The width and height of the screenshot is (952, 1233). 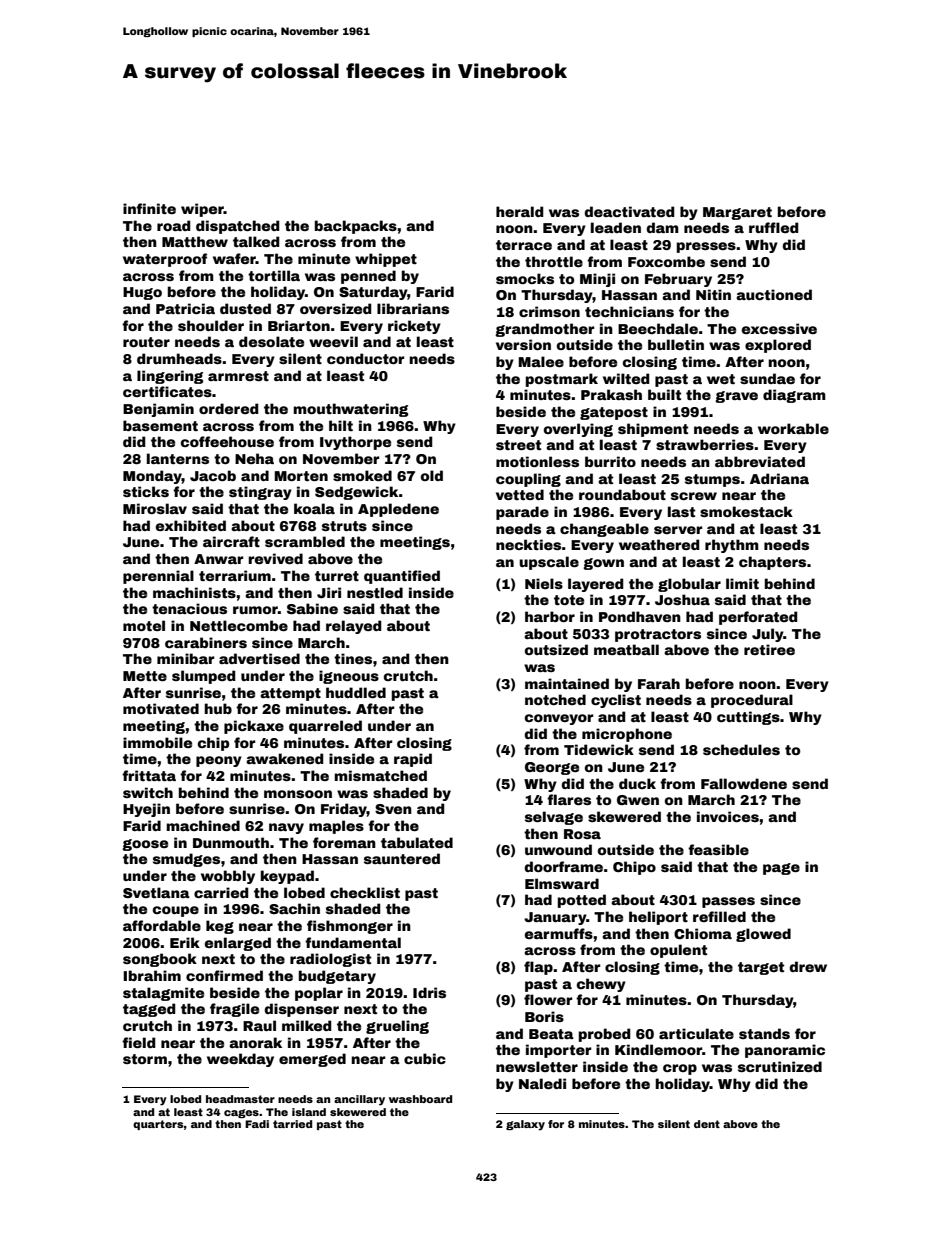 I want to click on whippet, so click(x=386, y=260).
